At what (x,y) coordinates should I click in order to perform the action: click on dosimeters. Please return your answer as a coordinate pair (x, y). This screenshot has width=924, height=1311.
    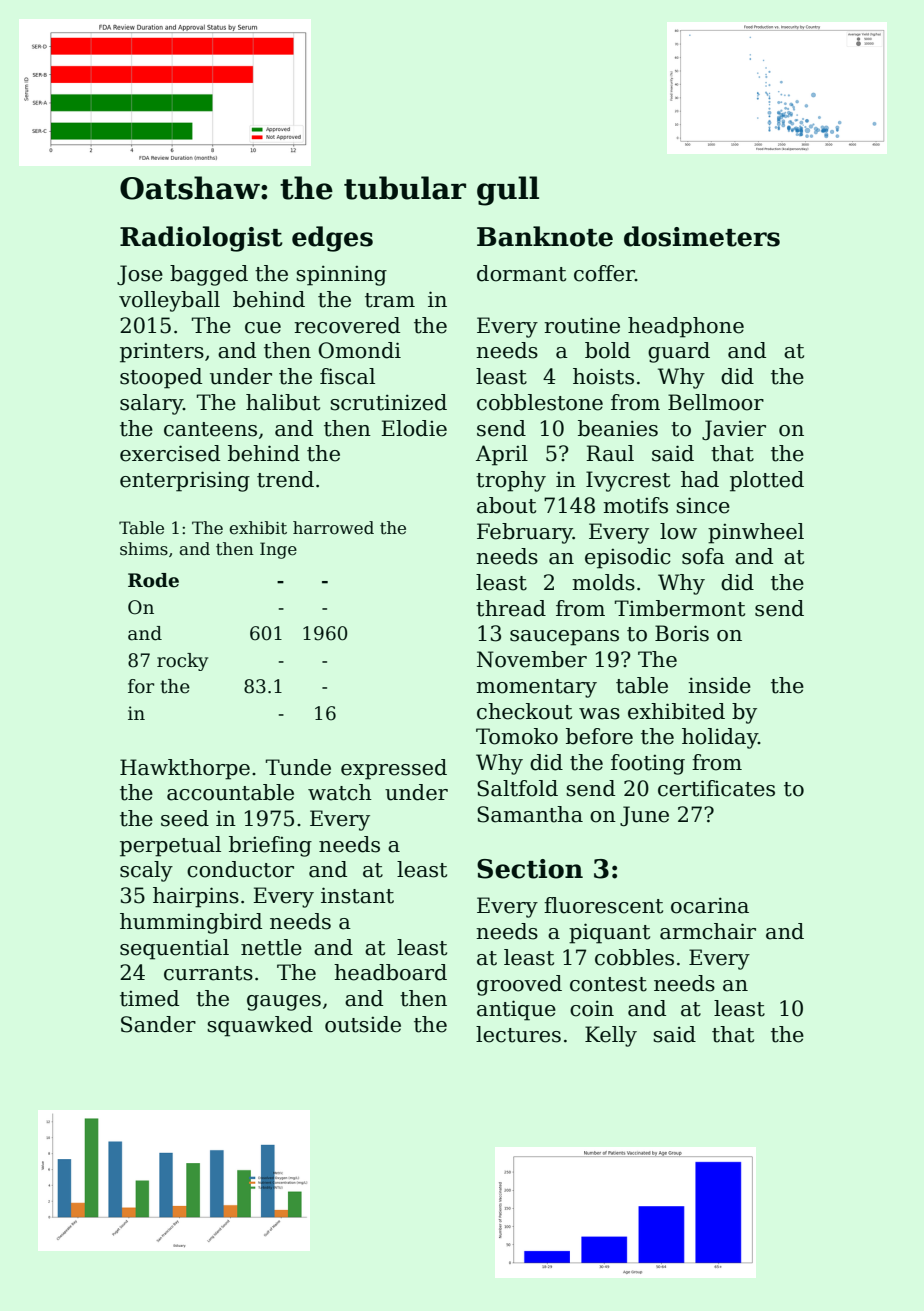
    Looking at the image, I should click on (702, 236).
